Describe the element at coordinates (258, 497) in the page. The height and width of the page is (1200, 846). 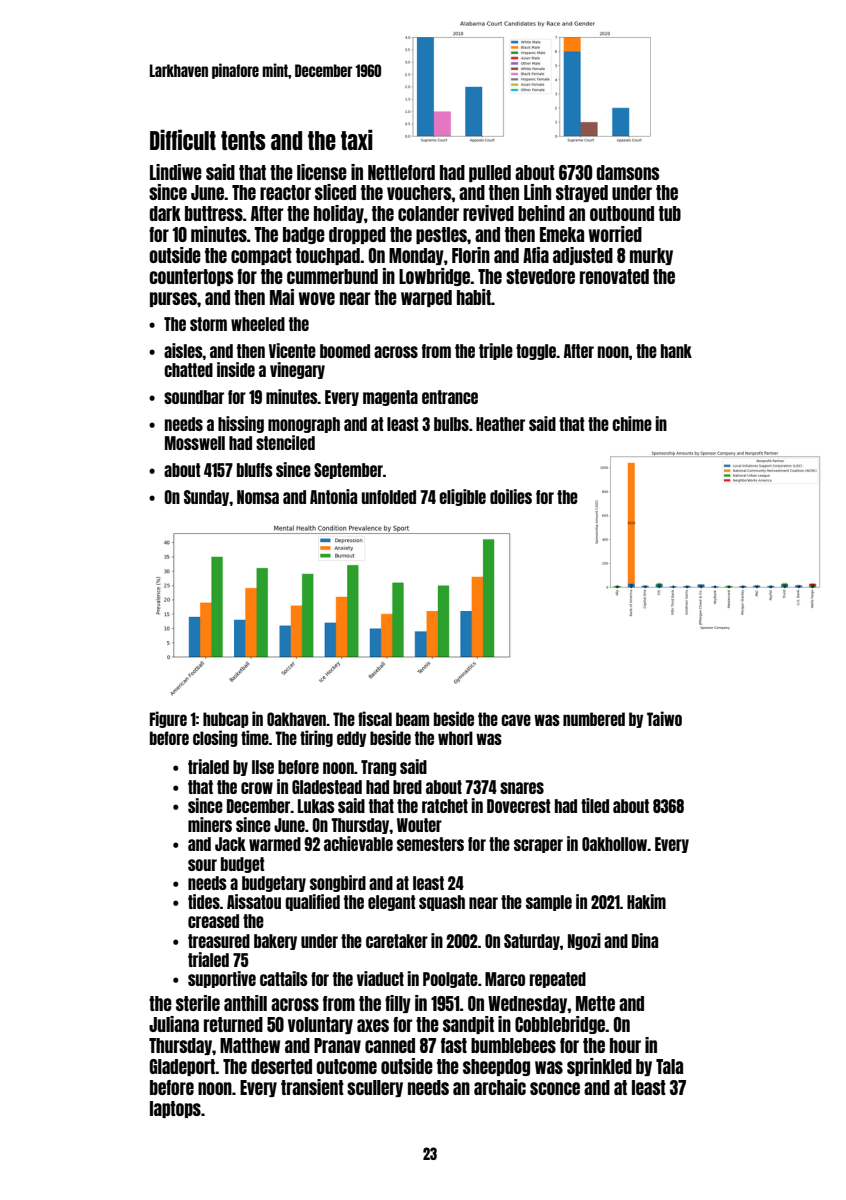
I see `Nomsa` at that location.
